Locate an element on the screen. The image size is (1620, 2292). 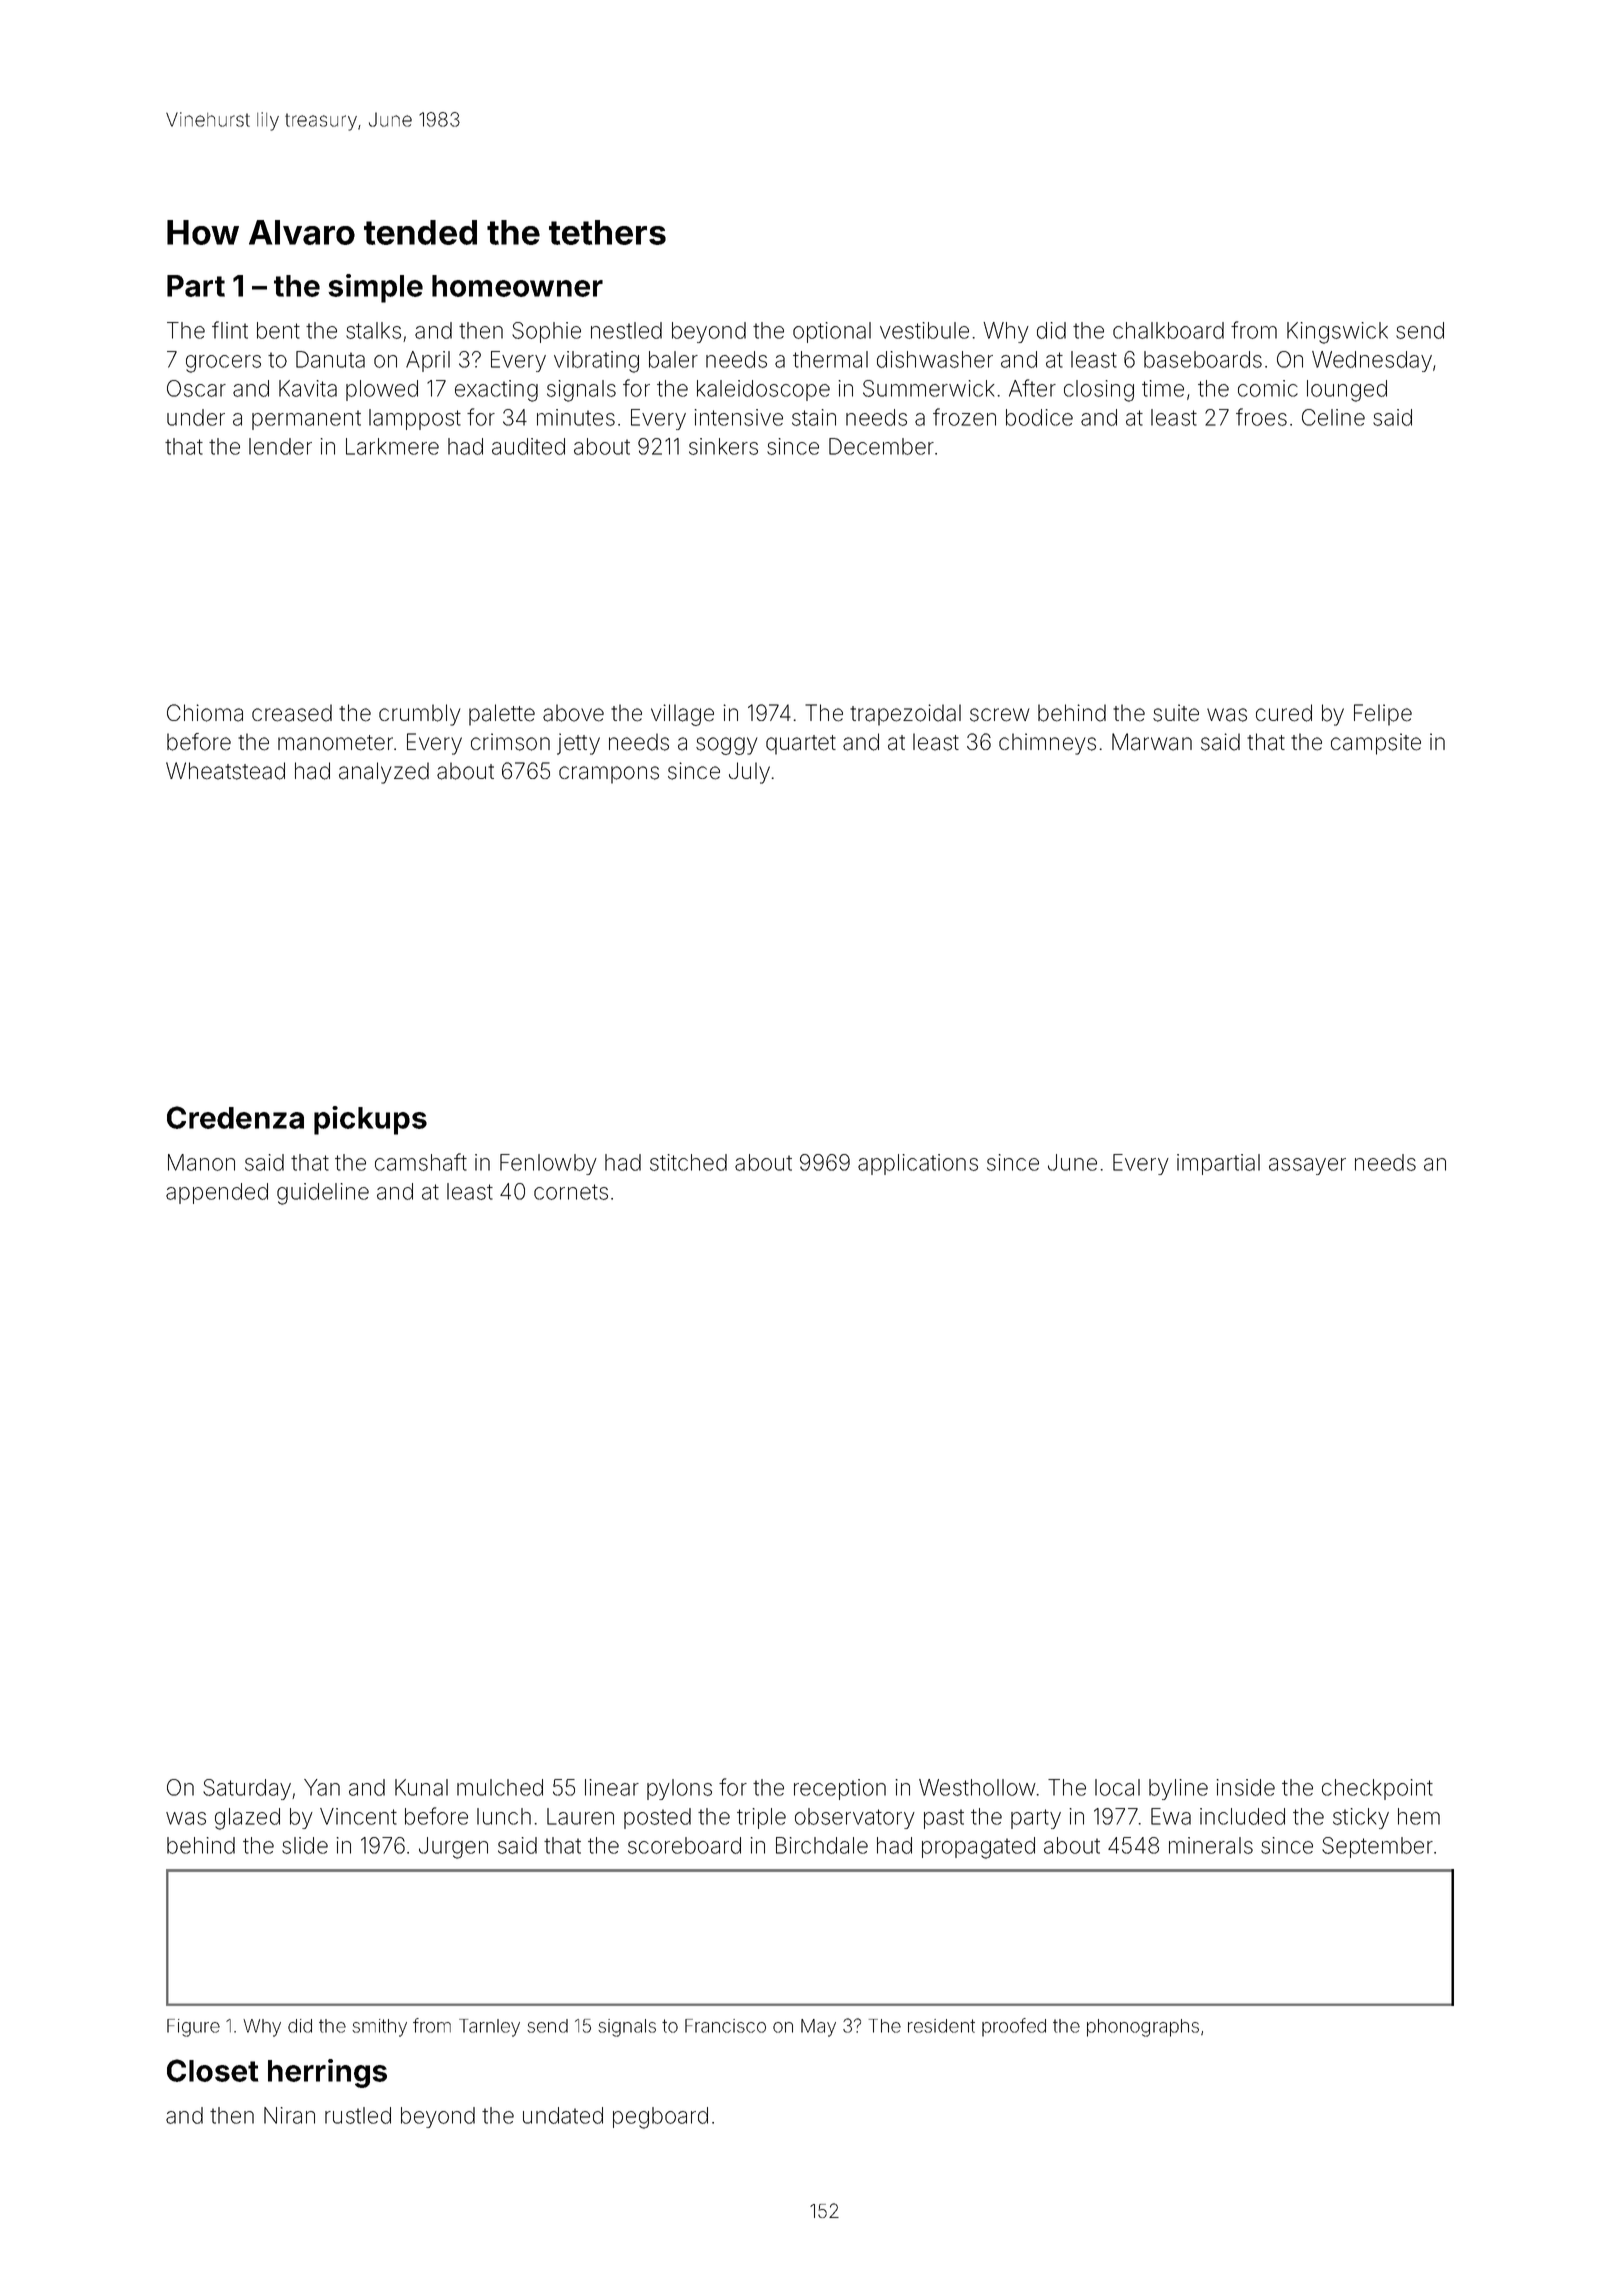
hem is located at coordinates (1419, 1816).
